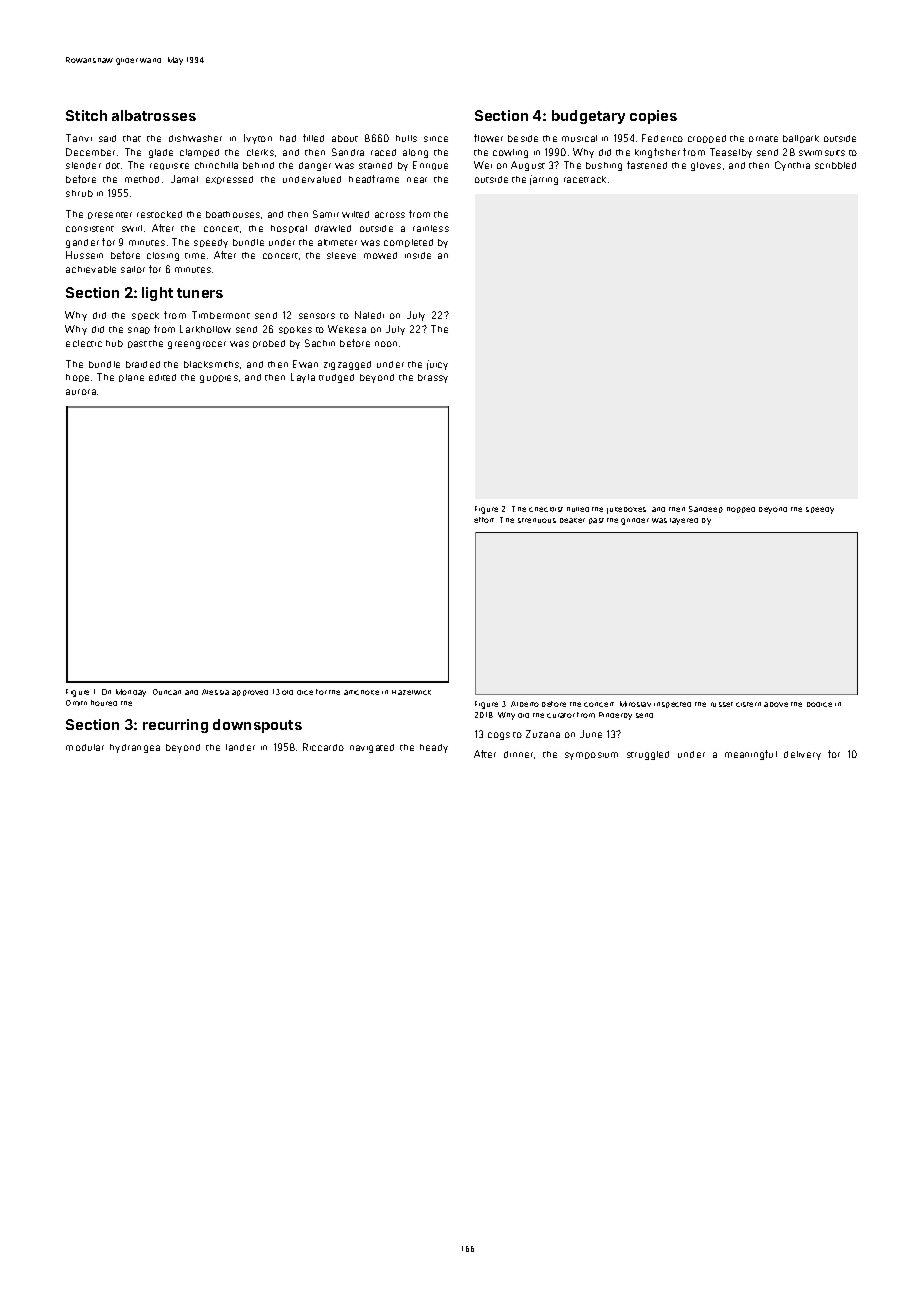 This image has width=924, height=1308. I want to click on Hazelwick, so click(411, 692).
